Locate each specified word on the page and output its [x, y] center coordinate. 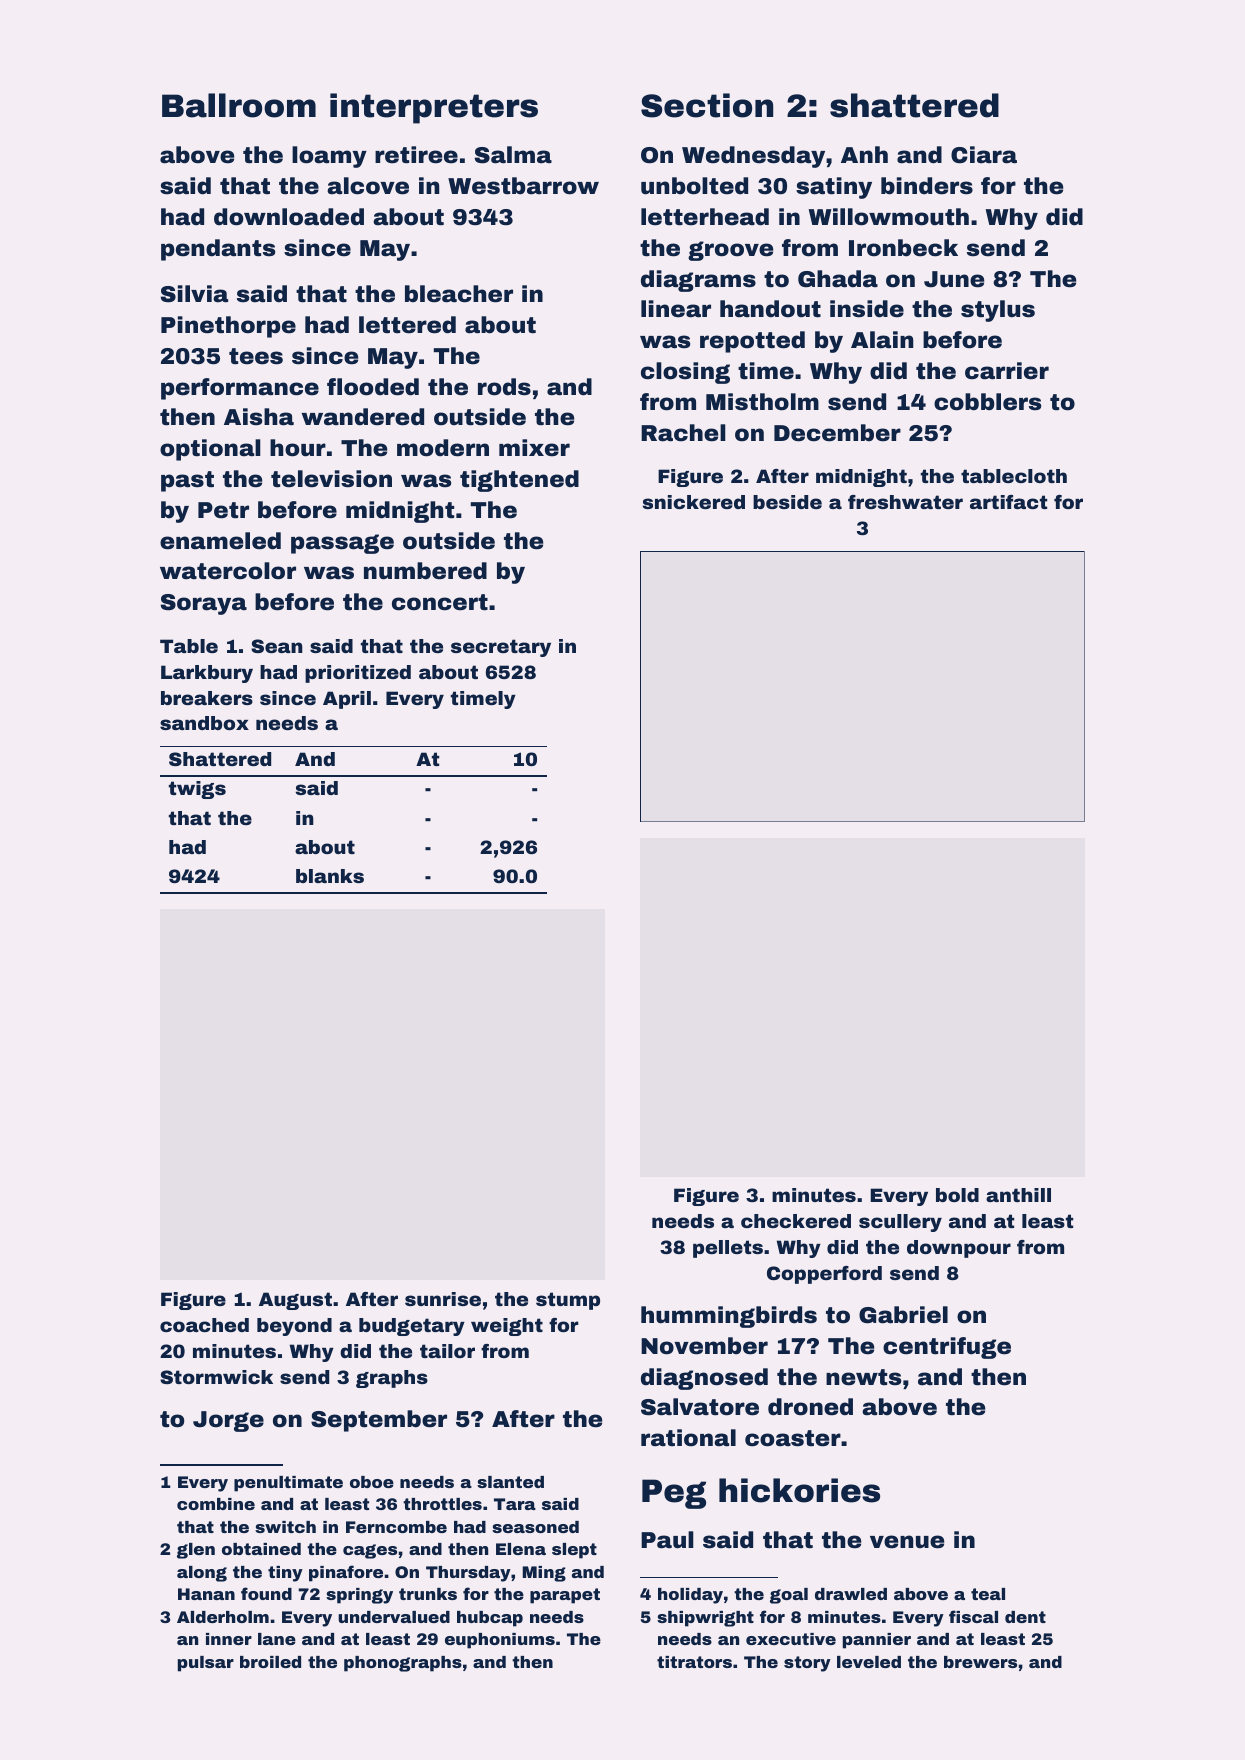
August [295, 1301]
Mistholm [762, 402]
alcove [368, 186]
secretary [501, 648]
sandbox [204, 723]
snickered [694, 502]
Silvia [194, 294]
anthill [1018, 1195]
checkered [796, 1221]
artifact [1008, 502]
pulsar [206, 1664]
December [837, 433]
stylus [998, 311]
